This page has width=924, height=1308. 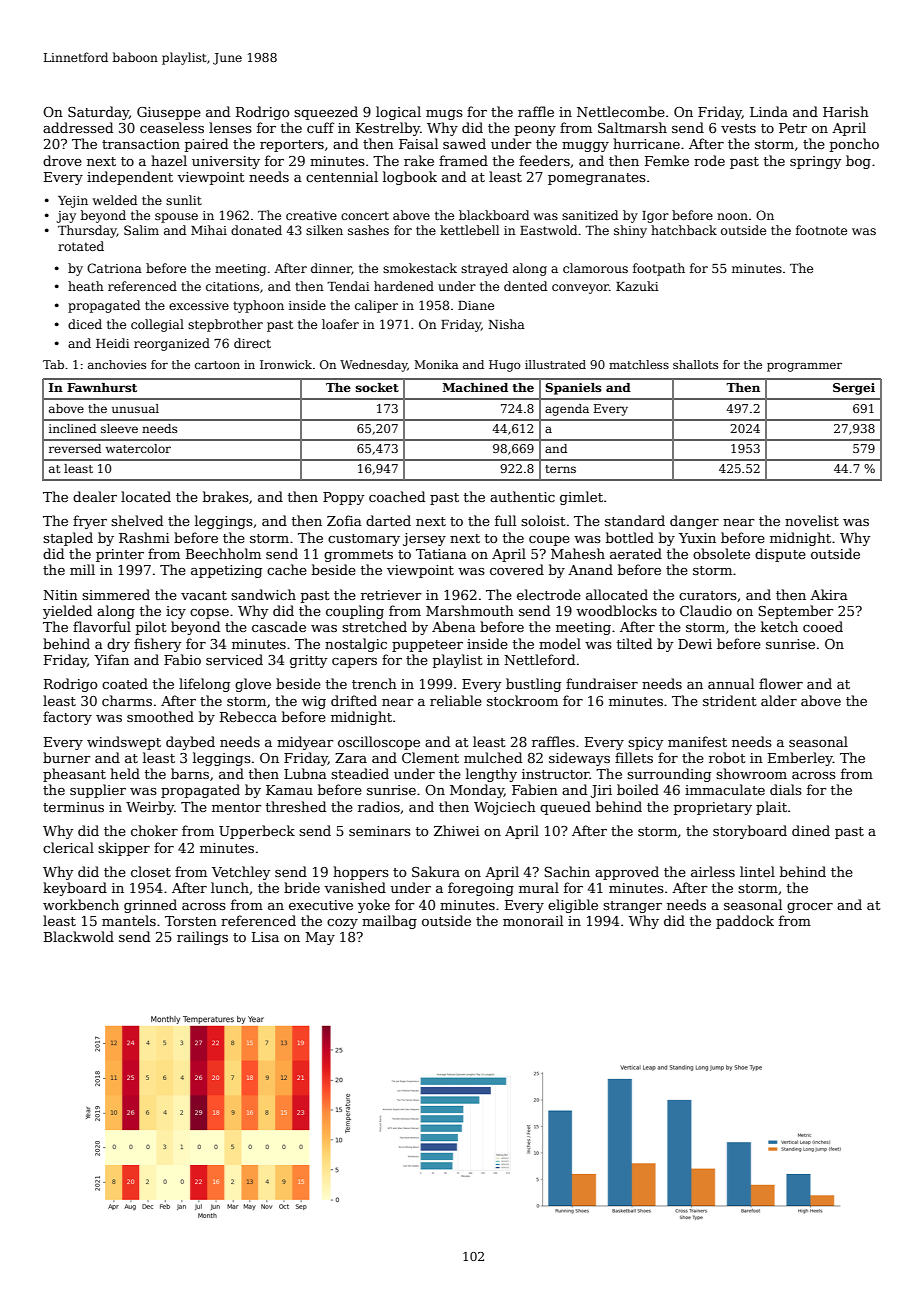 What do you see at coordinates (567, 871) in the page?
I see `Sachin` at bounding box center [567, 871].
